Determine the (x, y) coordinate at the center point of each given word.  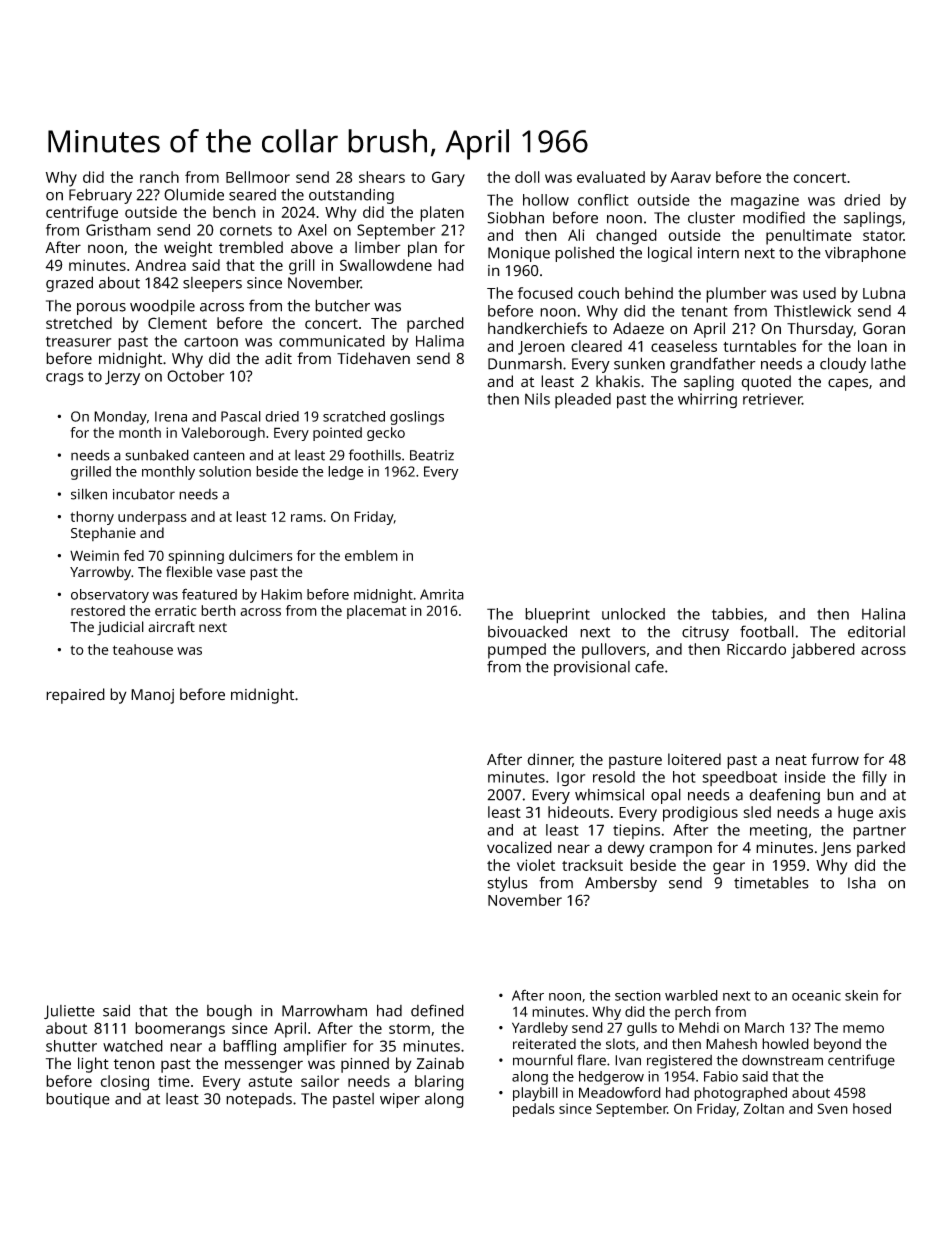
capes (848, 384)
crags (65, 379)
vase (231, 573)
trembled (251, 247)
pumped (517, 651)
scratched (354, 416)
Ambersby (621, 884)
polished (584, 254)
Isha (862, 882)
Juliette (69, 1012)
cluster (711, 217)
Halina (883, 614)
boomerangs (180, 1030)
